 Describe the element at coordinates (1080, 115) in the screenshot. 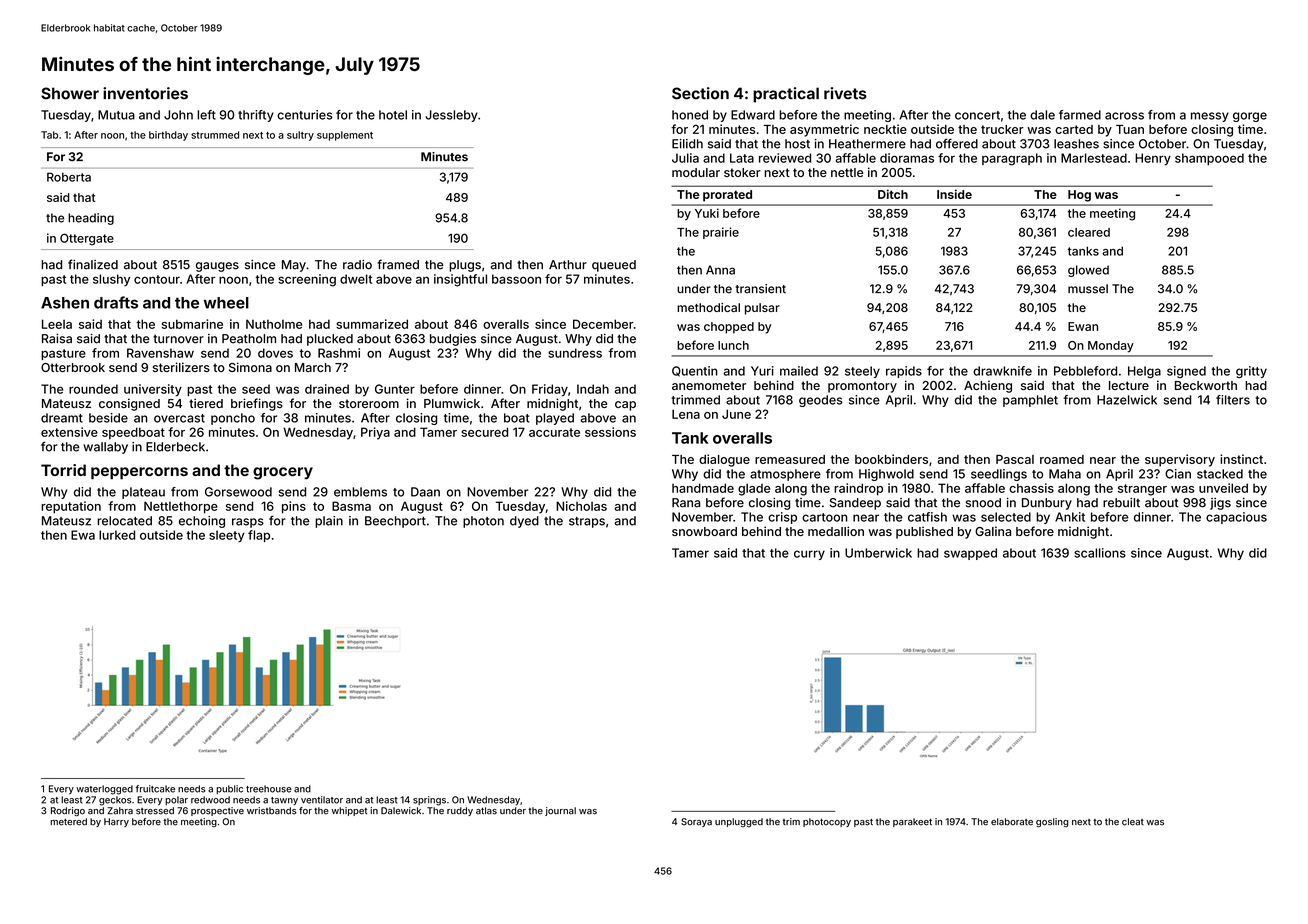

I see `farmed` at that location.
